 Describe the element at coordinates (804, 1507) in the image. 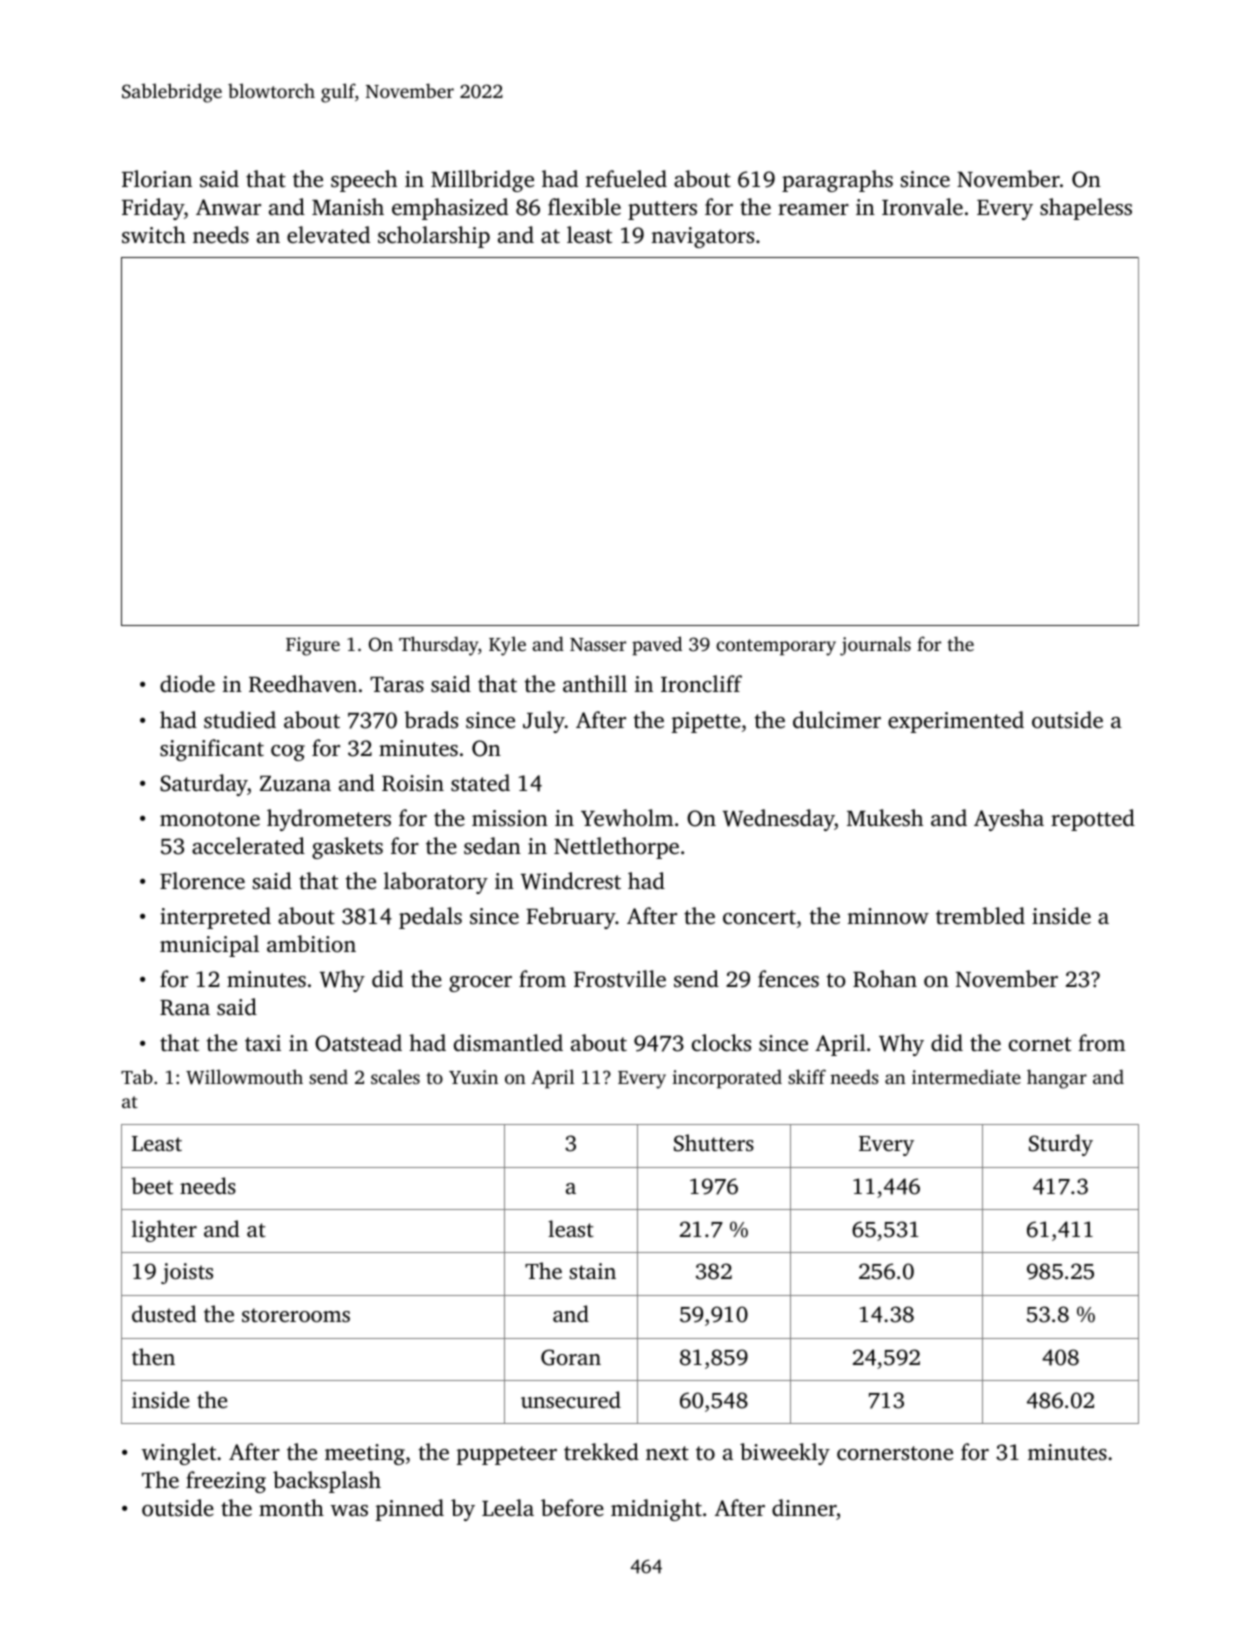

I see `dinner` at that location.
